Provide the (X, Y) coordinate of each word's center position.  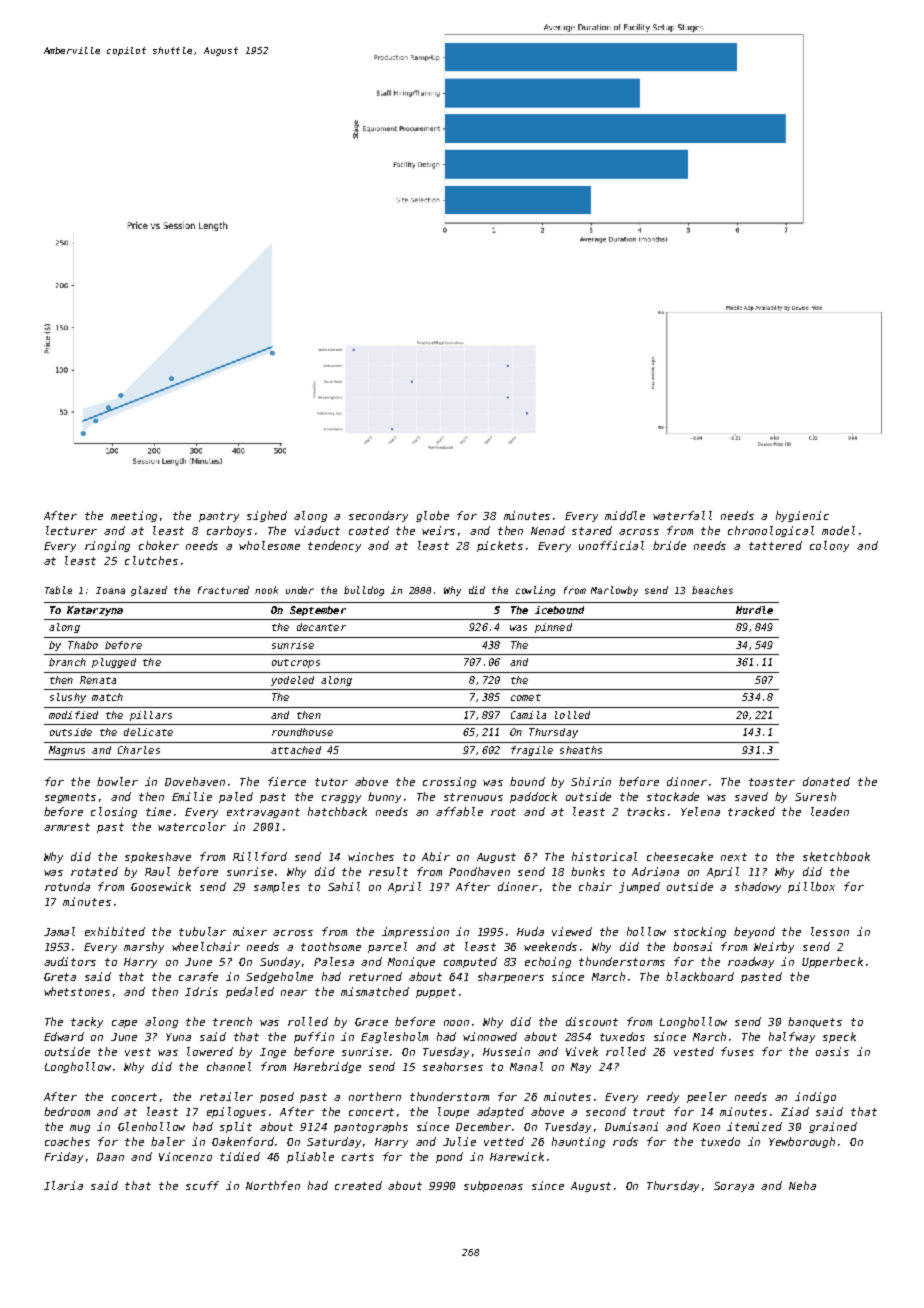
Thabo (83, 645)
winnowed (490, 1036)
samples (277, 887)
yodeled (292, 681)
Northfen (273, 1185)
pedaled (250, 992)
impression (415, 932)
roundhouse (302, 732)
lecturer (71, 530)
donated (826, 781)
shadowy (758, 887)
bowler (117, 781)
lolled (572, 715)
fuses (737, 1051)
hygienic (802, 516)
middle (625, 515)
